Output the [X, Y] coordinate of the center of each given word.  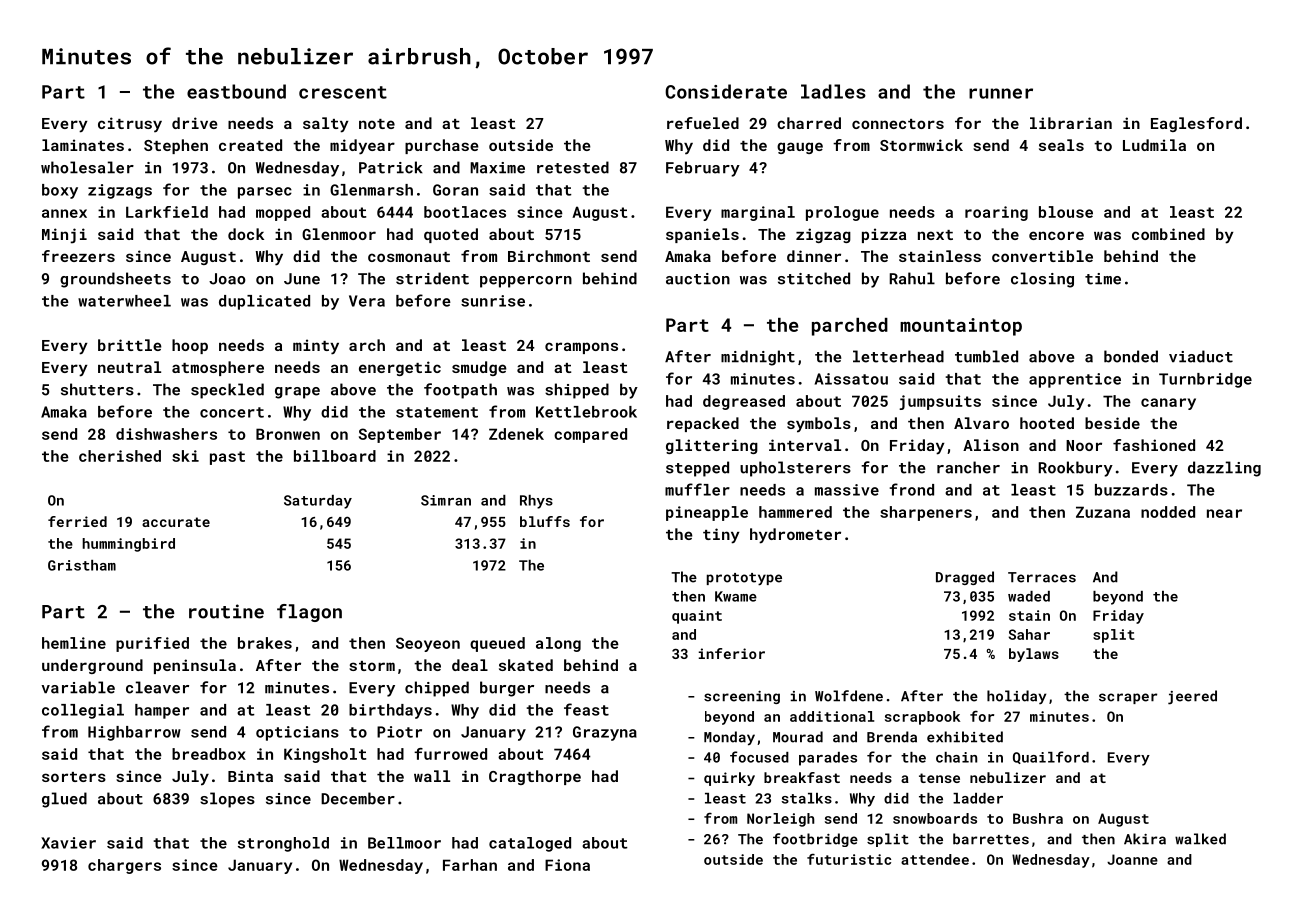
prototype [744, 579]
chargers [124, 866]
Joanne [1132, 859]
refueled [703, 123]
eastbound [236, 91]
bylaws [1034, 655]
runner [1001, 93]
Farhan [470, 865]
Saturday [318, 502]
